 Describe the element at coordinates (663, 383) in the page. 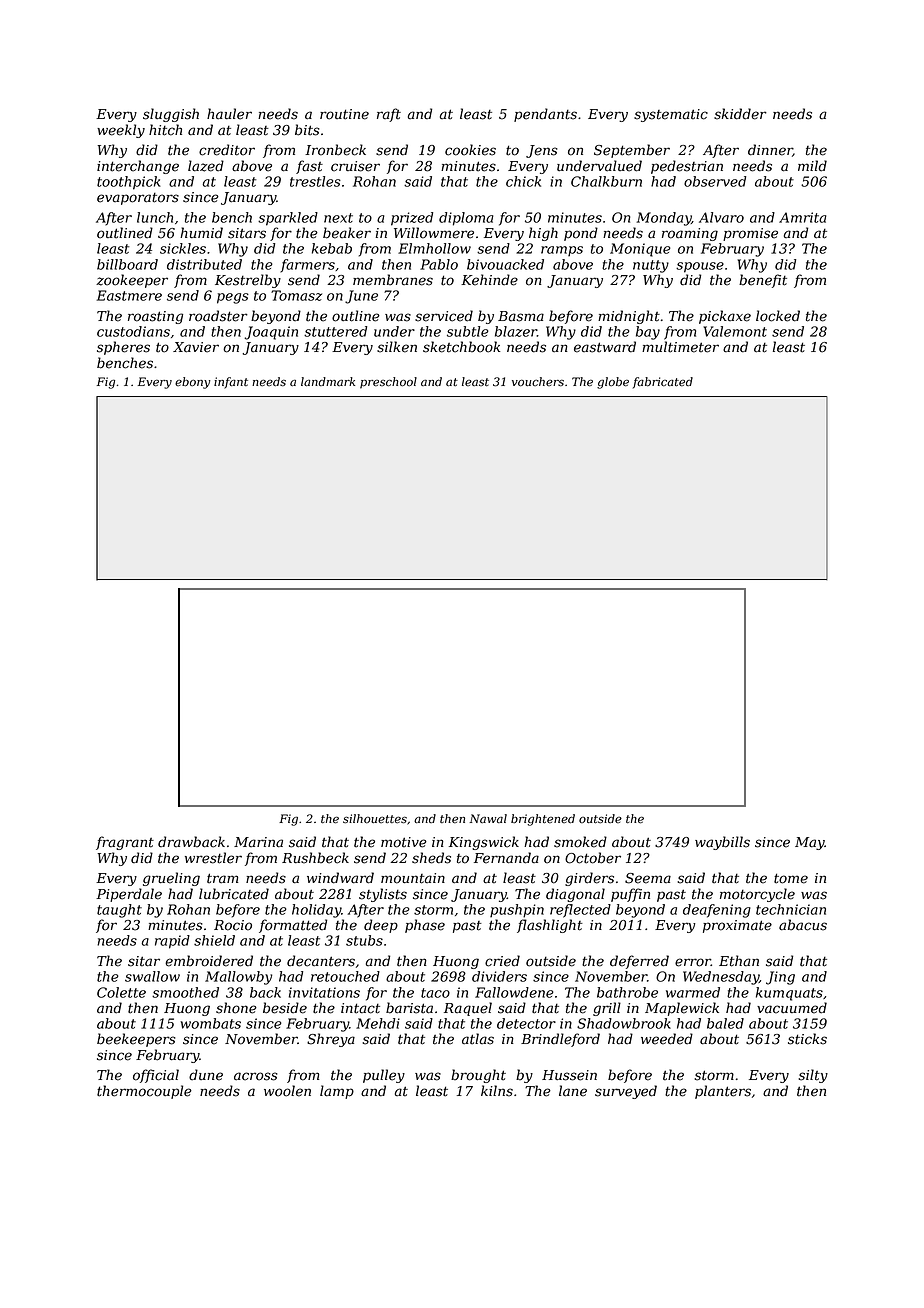

I see `fabricated` at that location.
